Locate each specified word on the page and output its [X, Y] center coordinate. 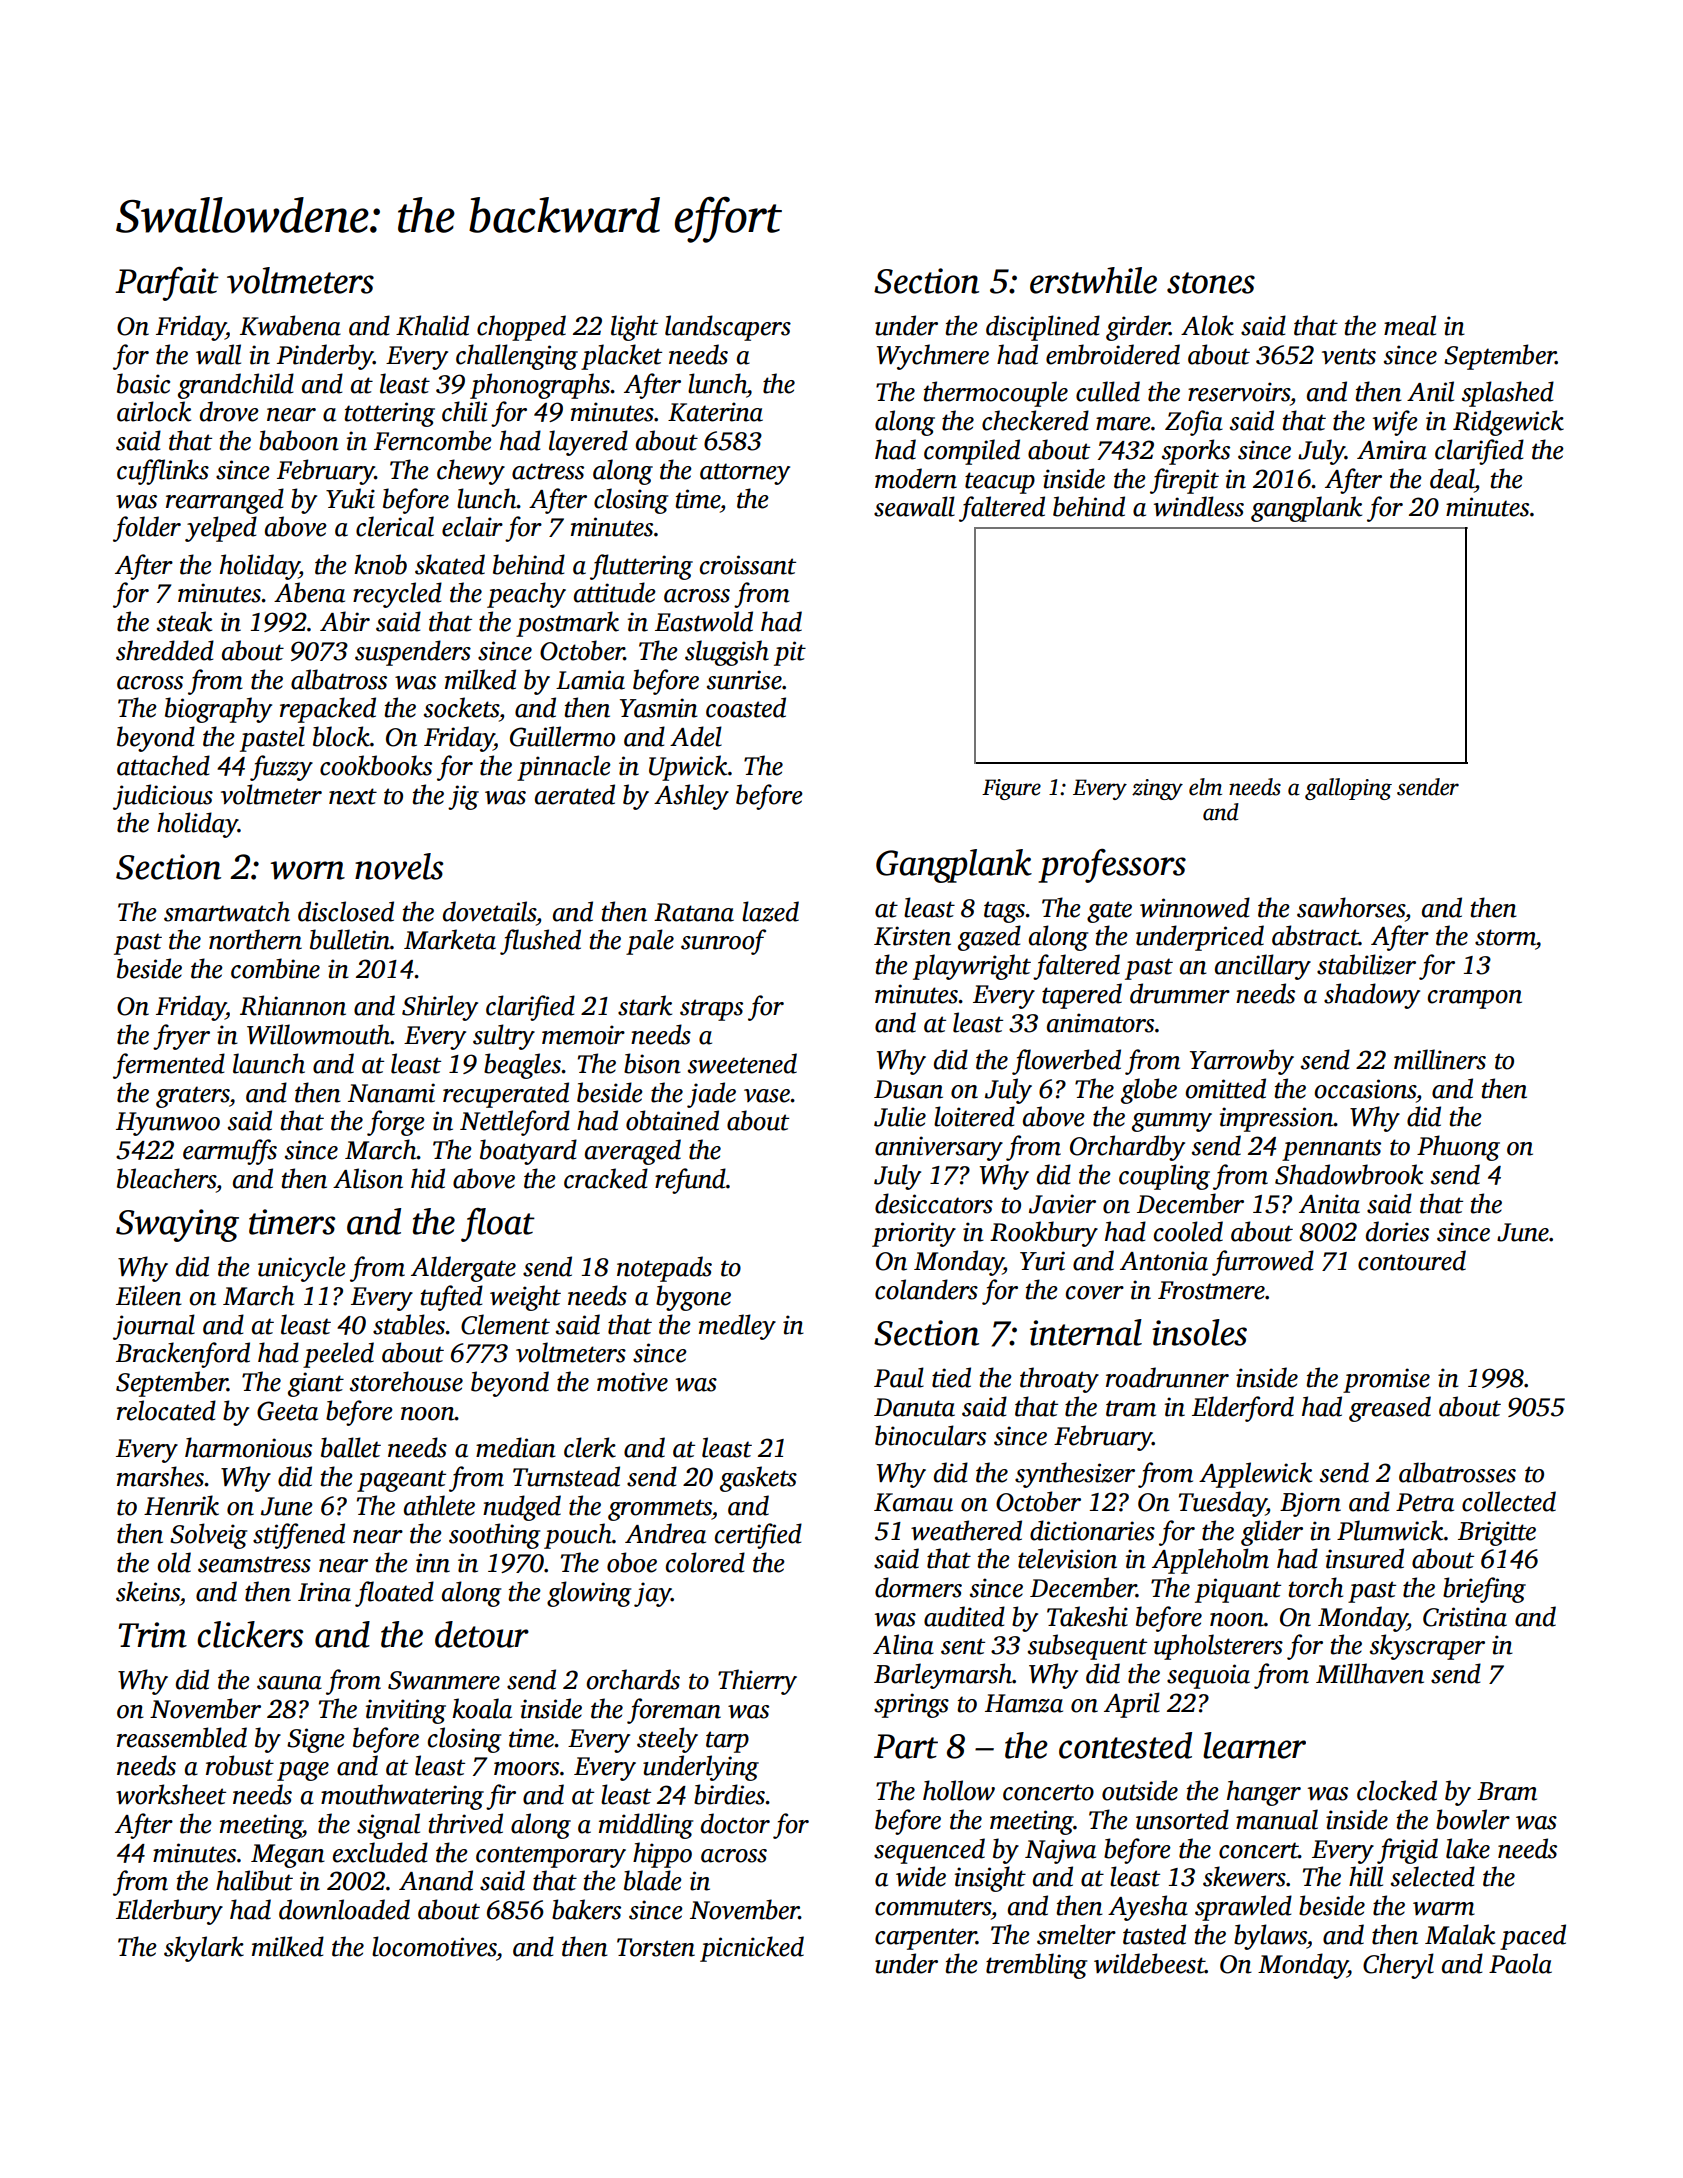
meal [1410, 325]
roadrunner [1167, 1377]
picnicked [752, 1949]
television [1067, 1558]
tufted [452, 1298]
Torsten [656, 1947]
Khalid [432, 325]
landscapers [728, 328]
